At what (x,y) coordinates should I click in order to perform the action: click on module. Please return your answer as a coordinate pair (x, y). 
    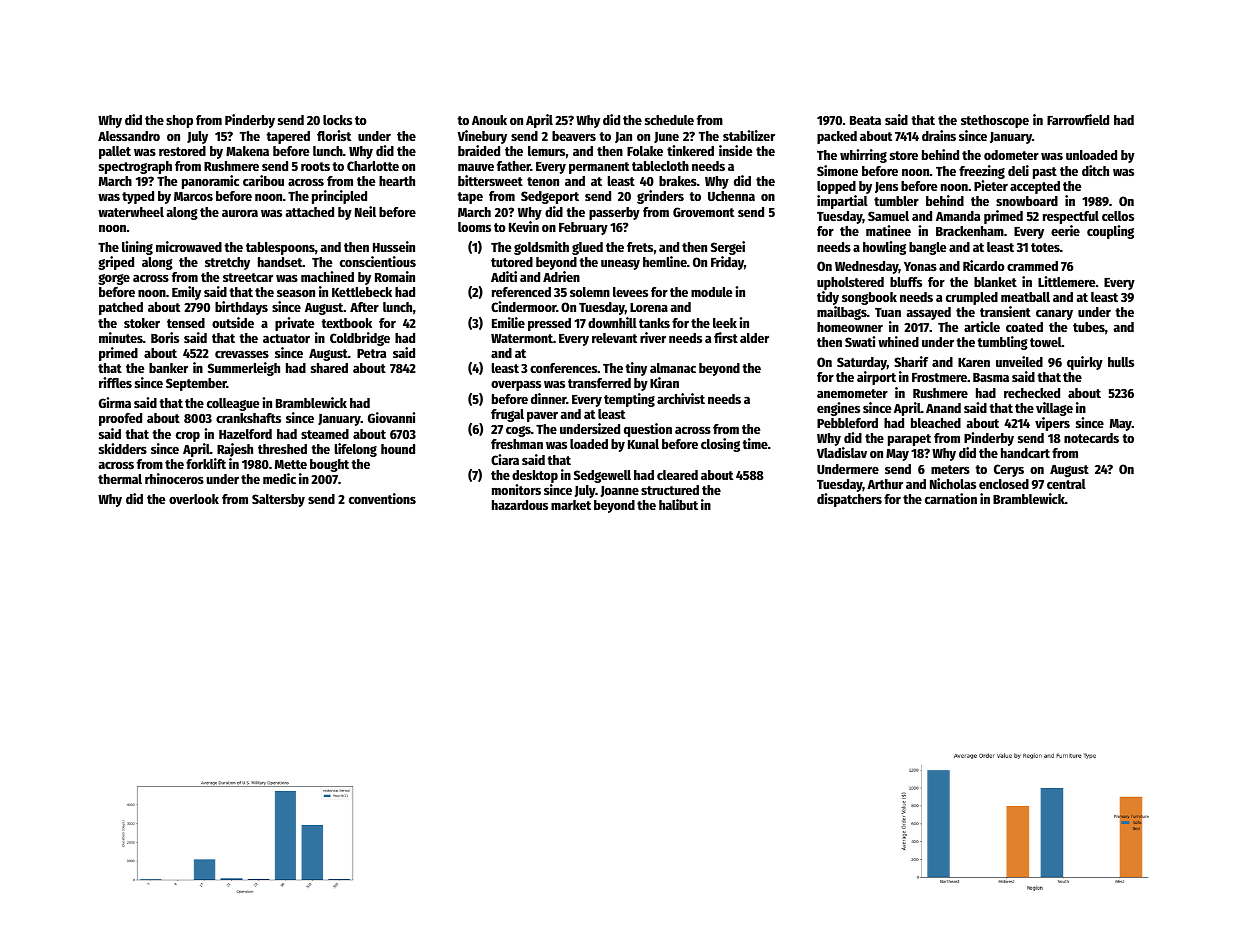
    Looking at the image, I should click on (712, 292).
